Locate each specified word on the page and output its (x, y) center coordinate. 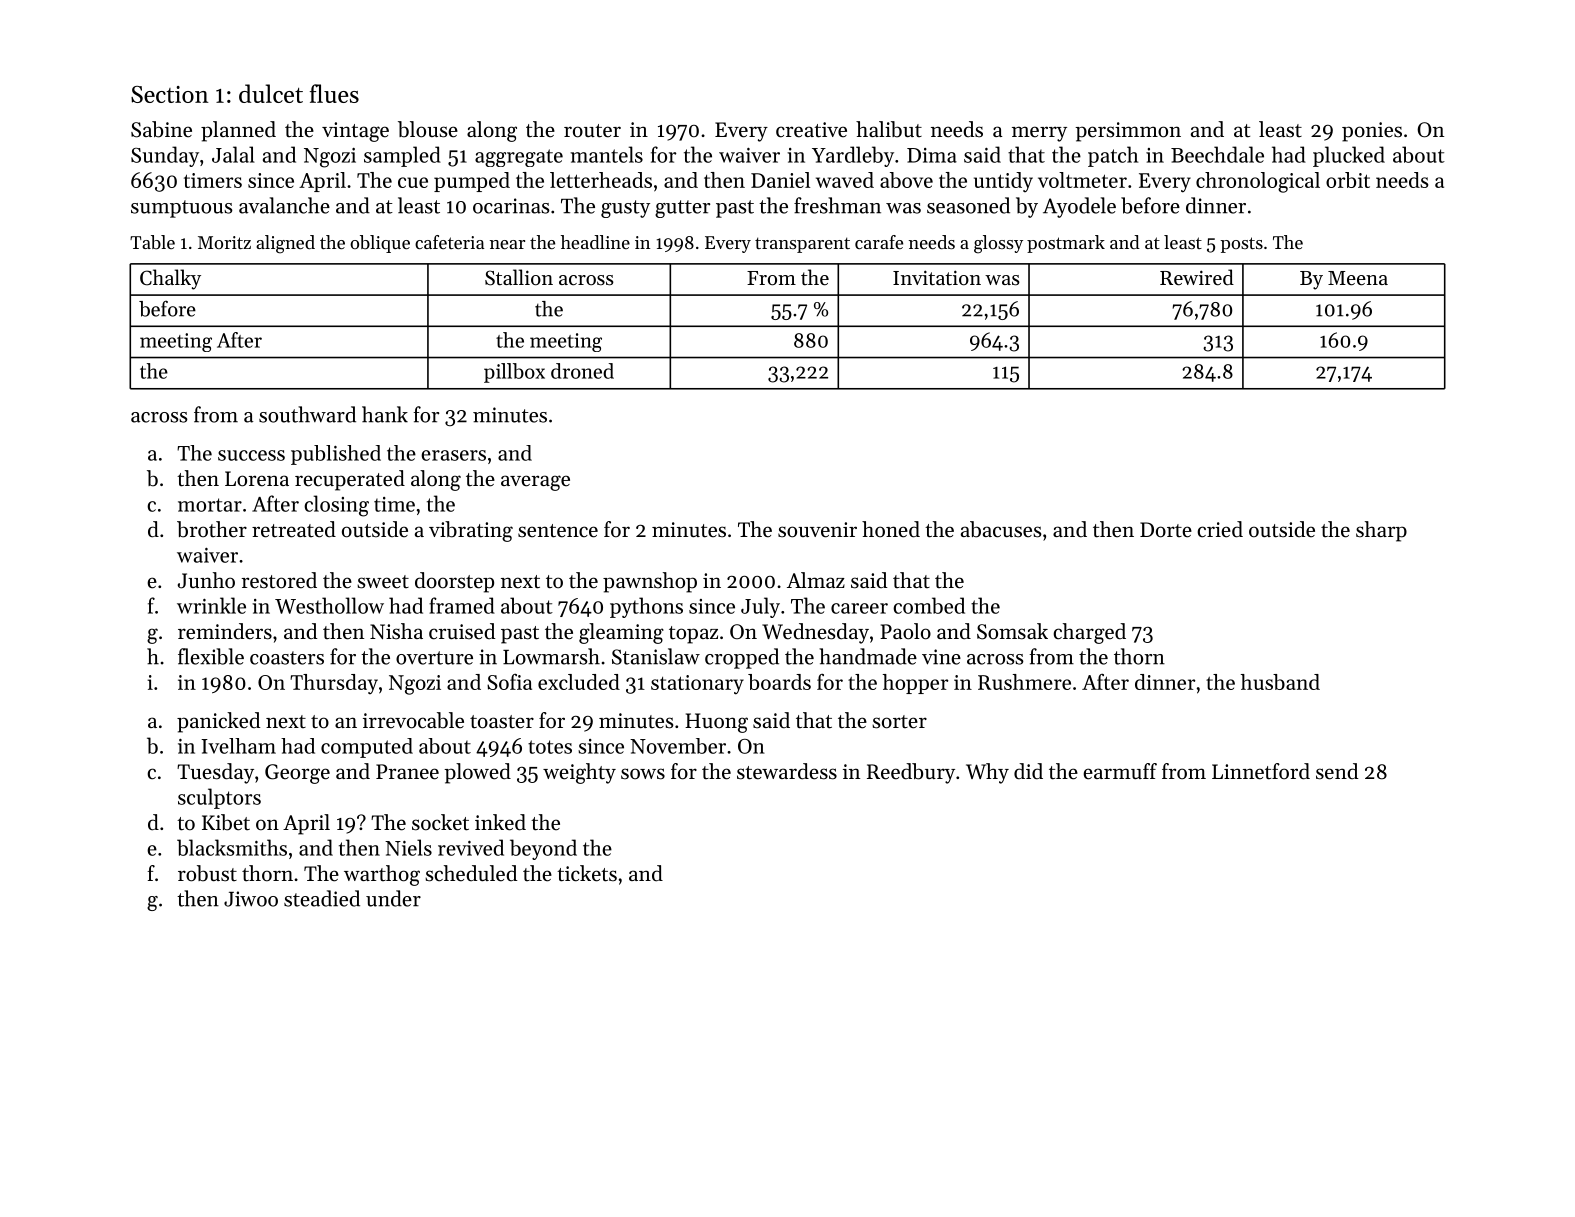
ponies (1372, 132)
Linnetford (1261, 771)
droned (582, 371)
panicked (218, 722)
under (393, 898)
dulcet (271, 93)
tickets (587, 873)
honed (891, 529)
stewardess (787, 771)
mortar (210, 505)
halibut (889, 129)
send (1337, 771)
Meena (1358, 278)
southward (307, 414)
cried (1220, 529)
